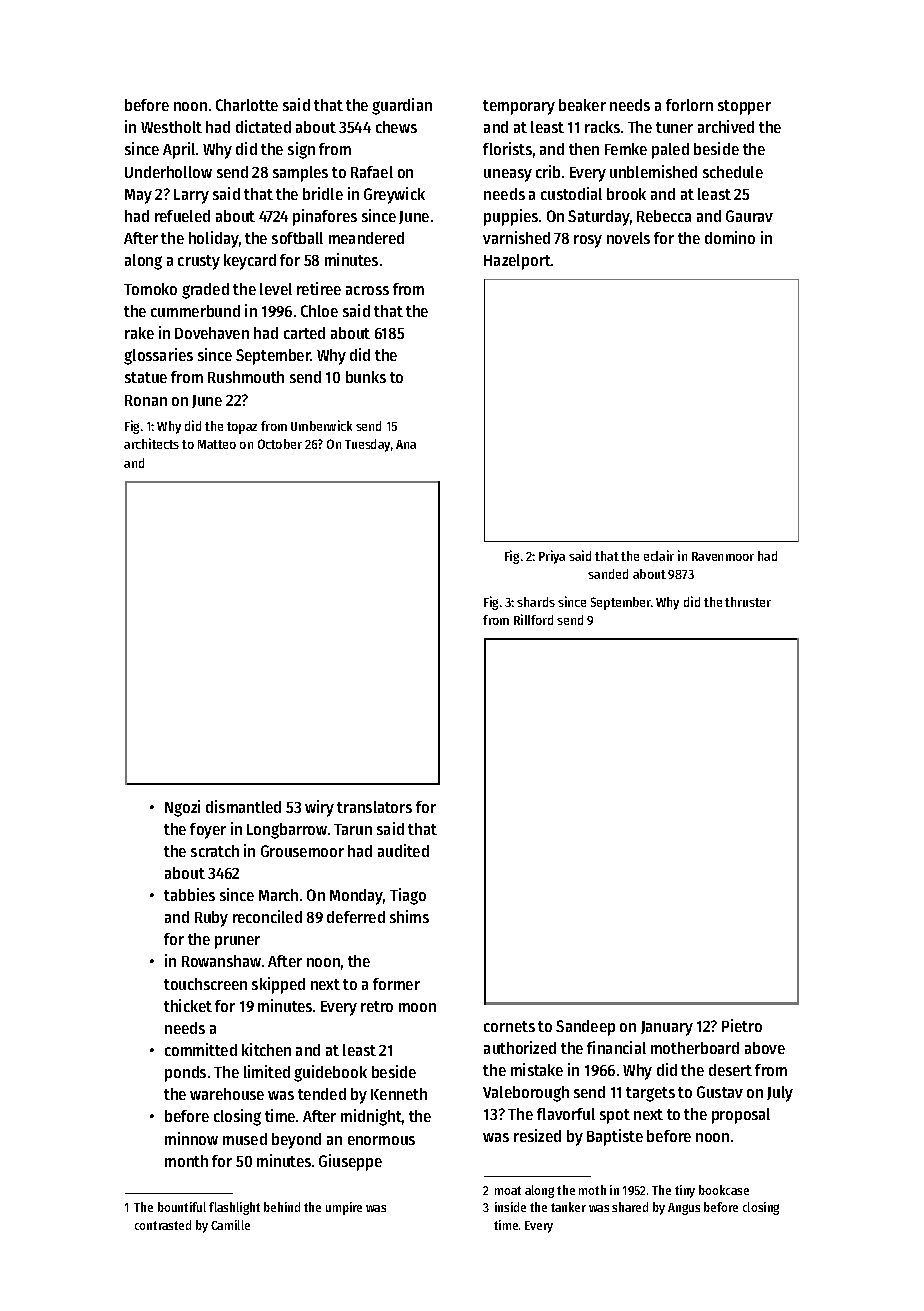 The image size is (924, 1311). Describe the element at coordinates (304, 333) in the screenshot. I see `carted` at that location.
